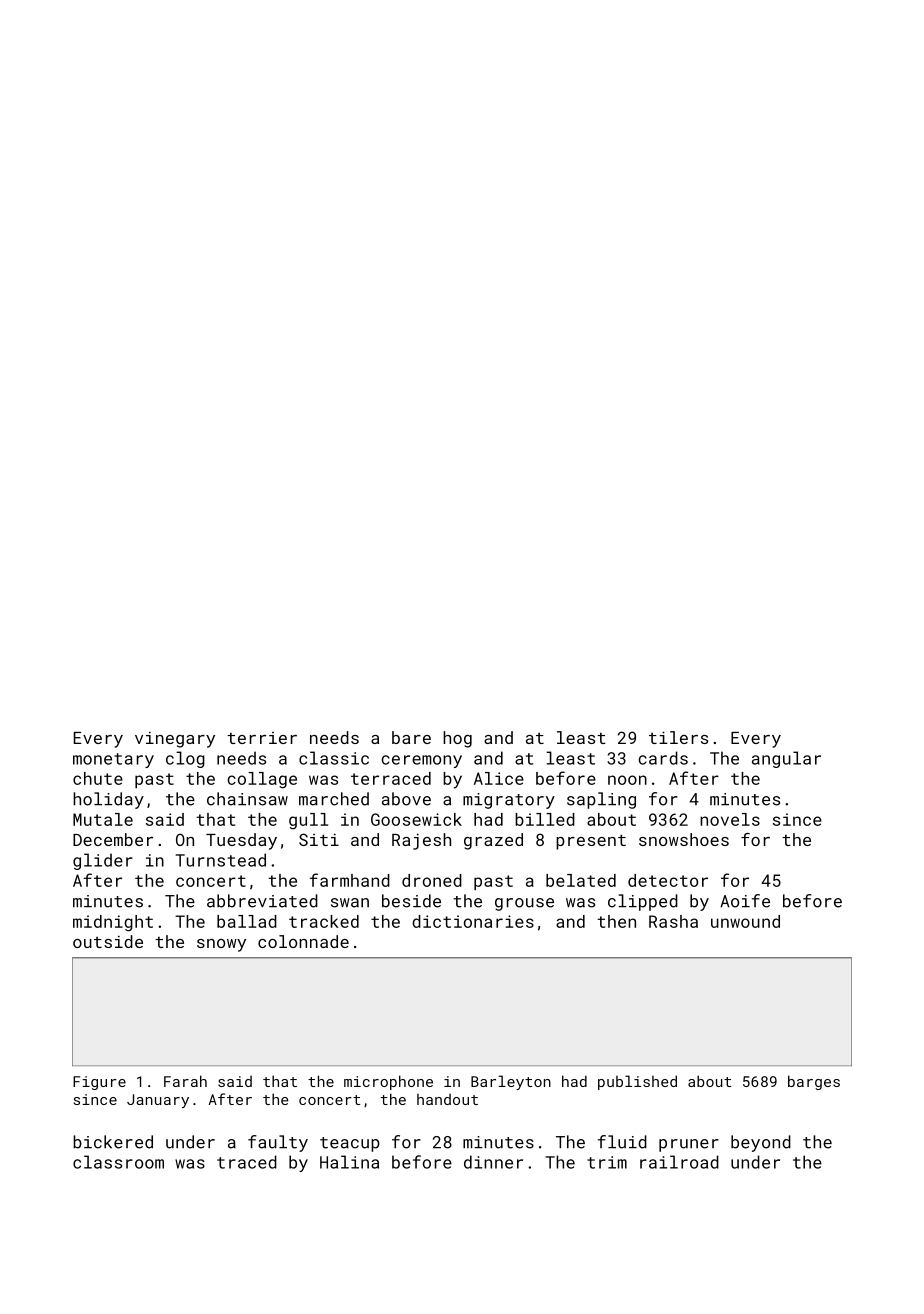 The width and height of the page is (924, 1314). Describe the element at coordinates (730, 819) in the page. I see `novels` at that location.
